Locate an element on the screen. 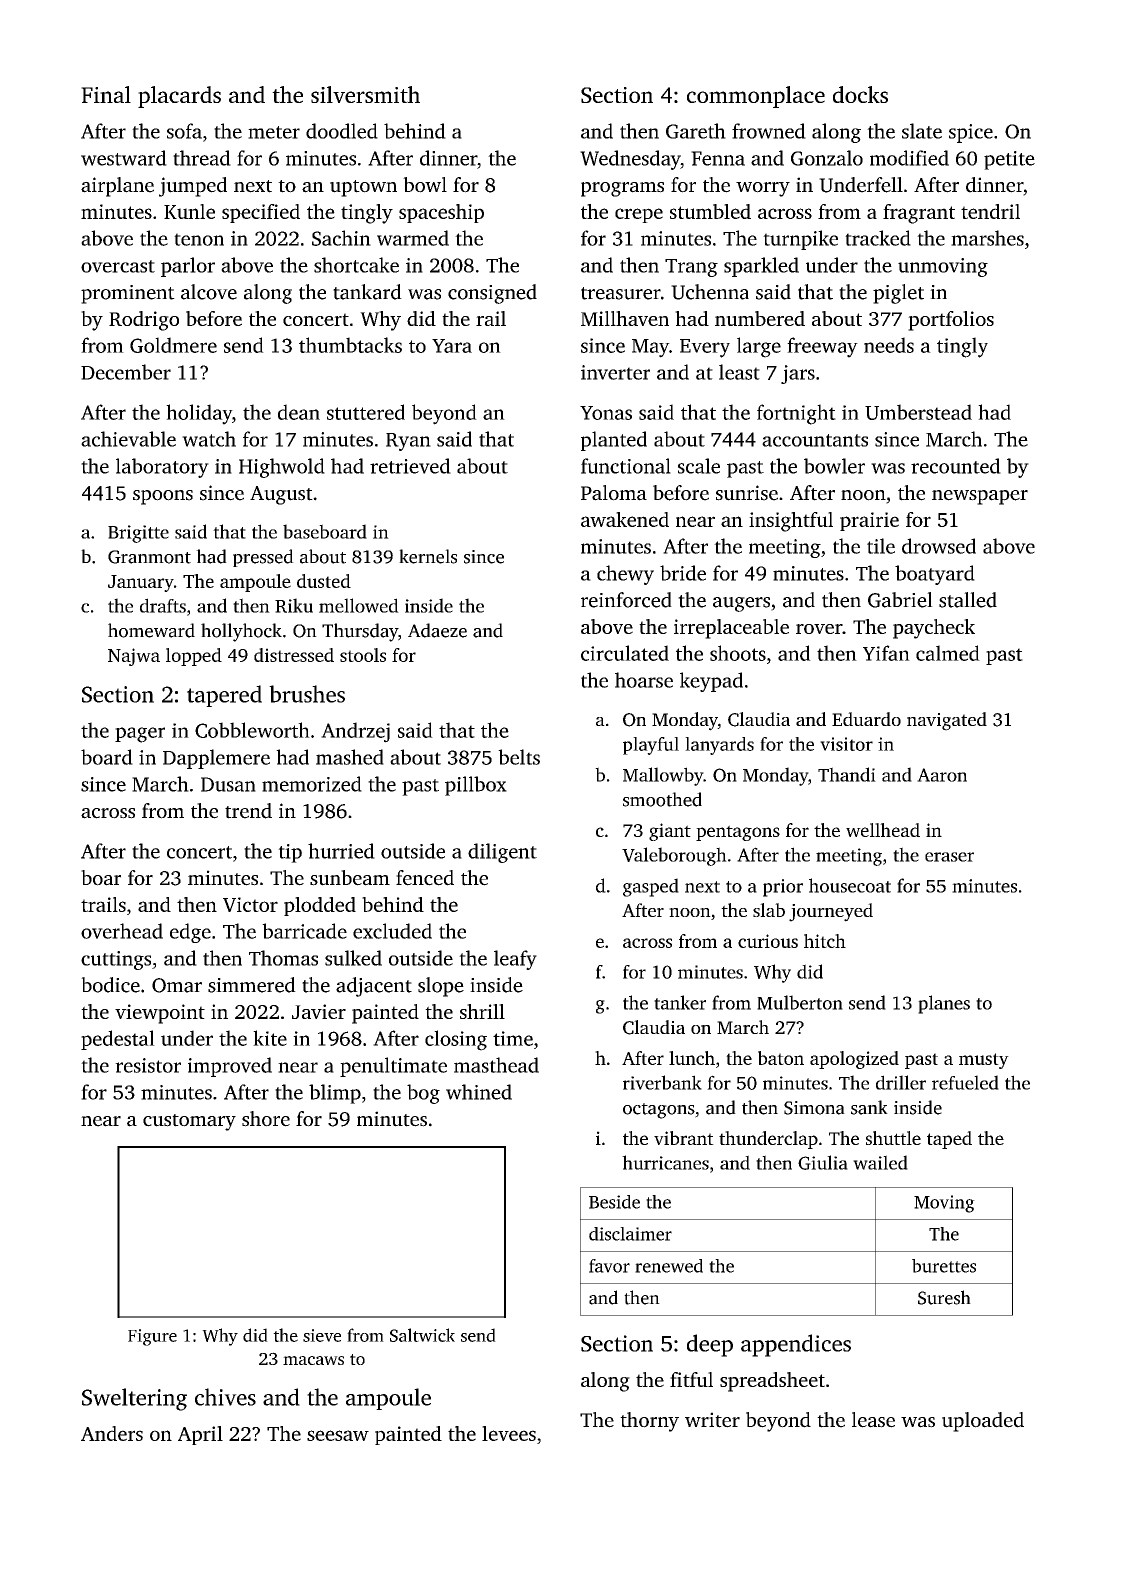 The height and width of the screenshot is (1589, 1123). spreadsheet is located at coordinates (772, 1382).
